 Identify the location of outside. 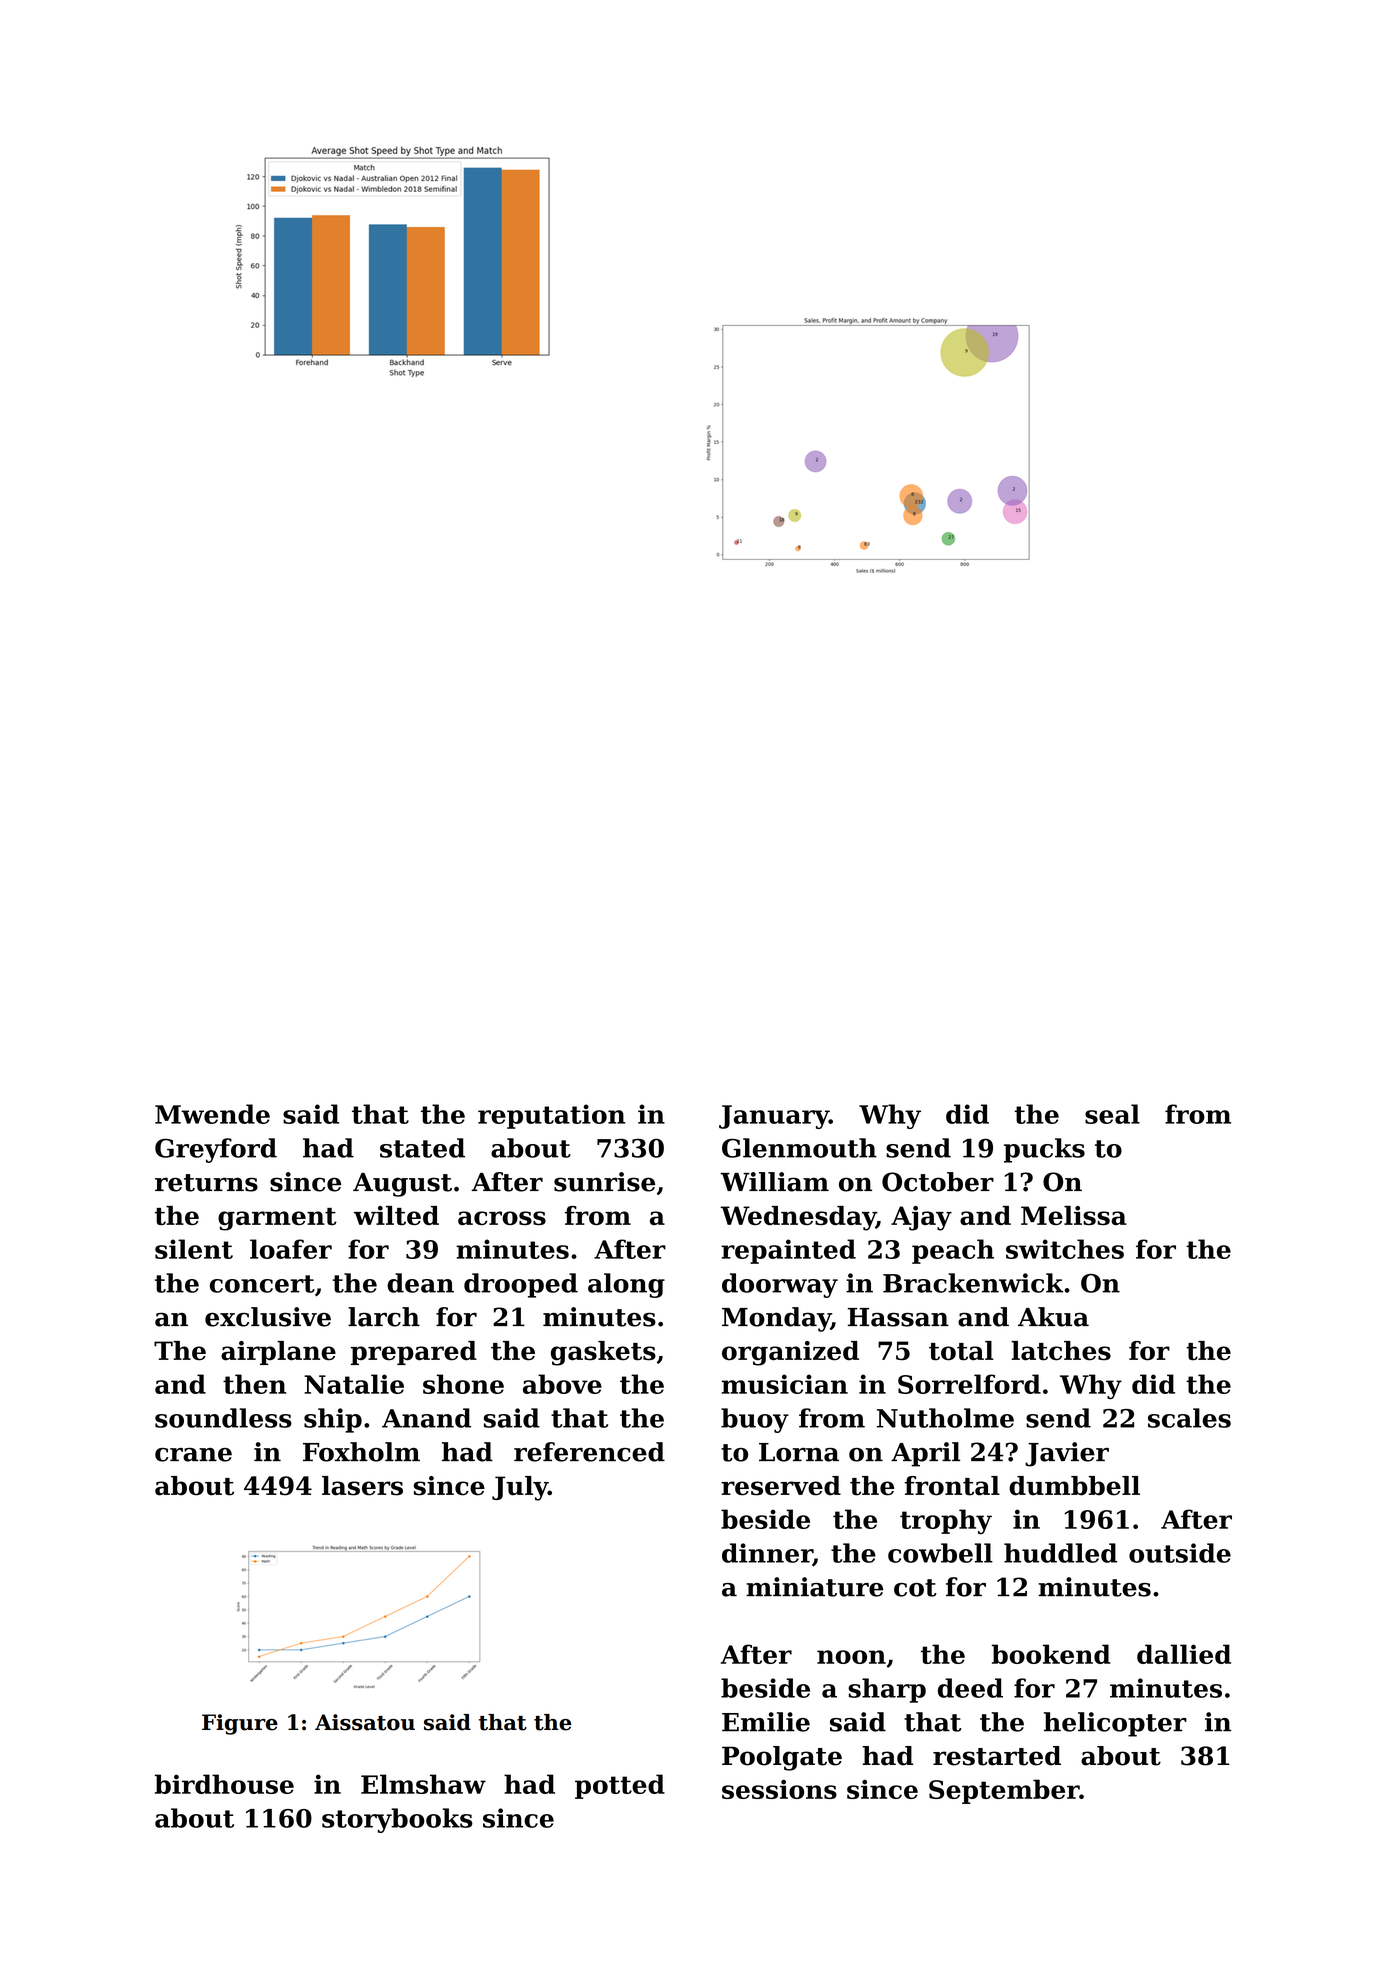
(1180, 1553).
